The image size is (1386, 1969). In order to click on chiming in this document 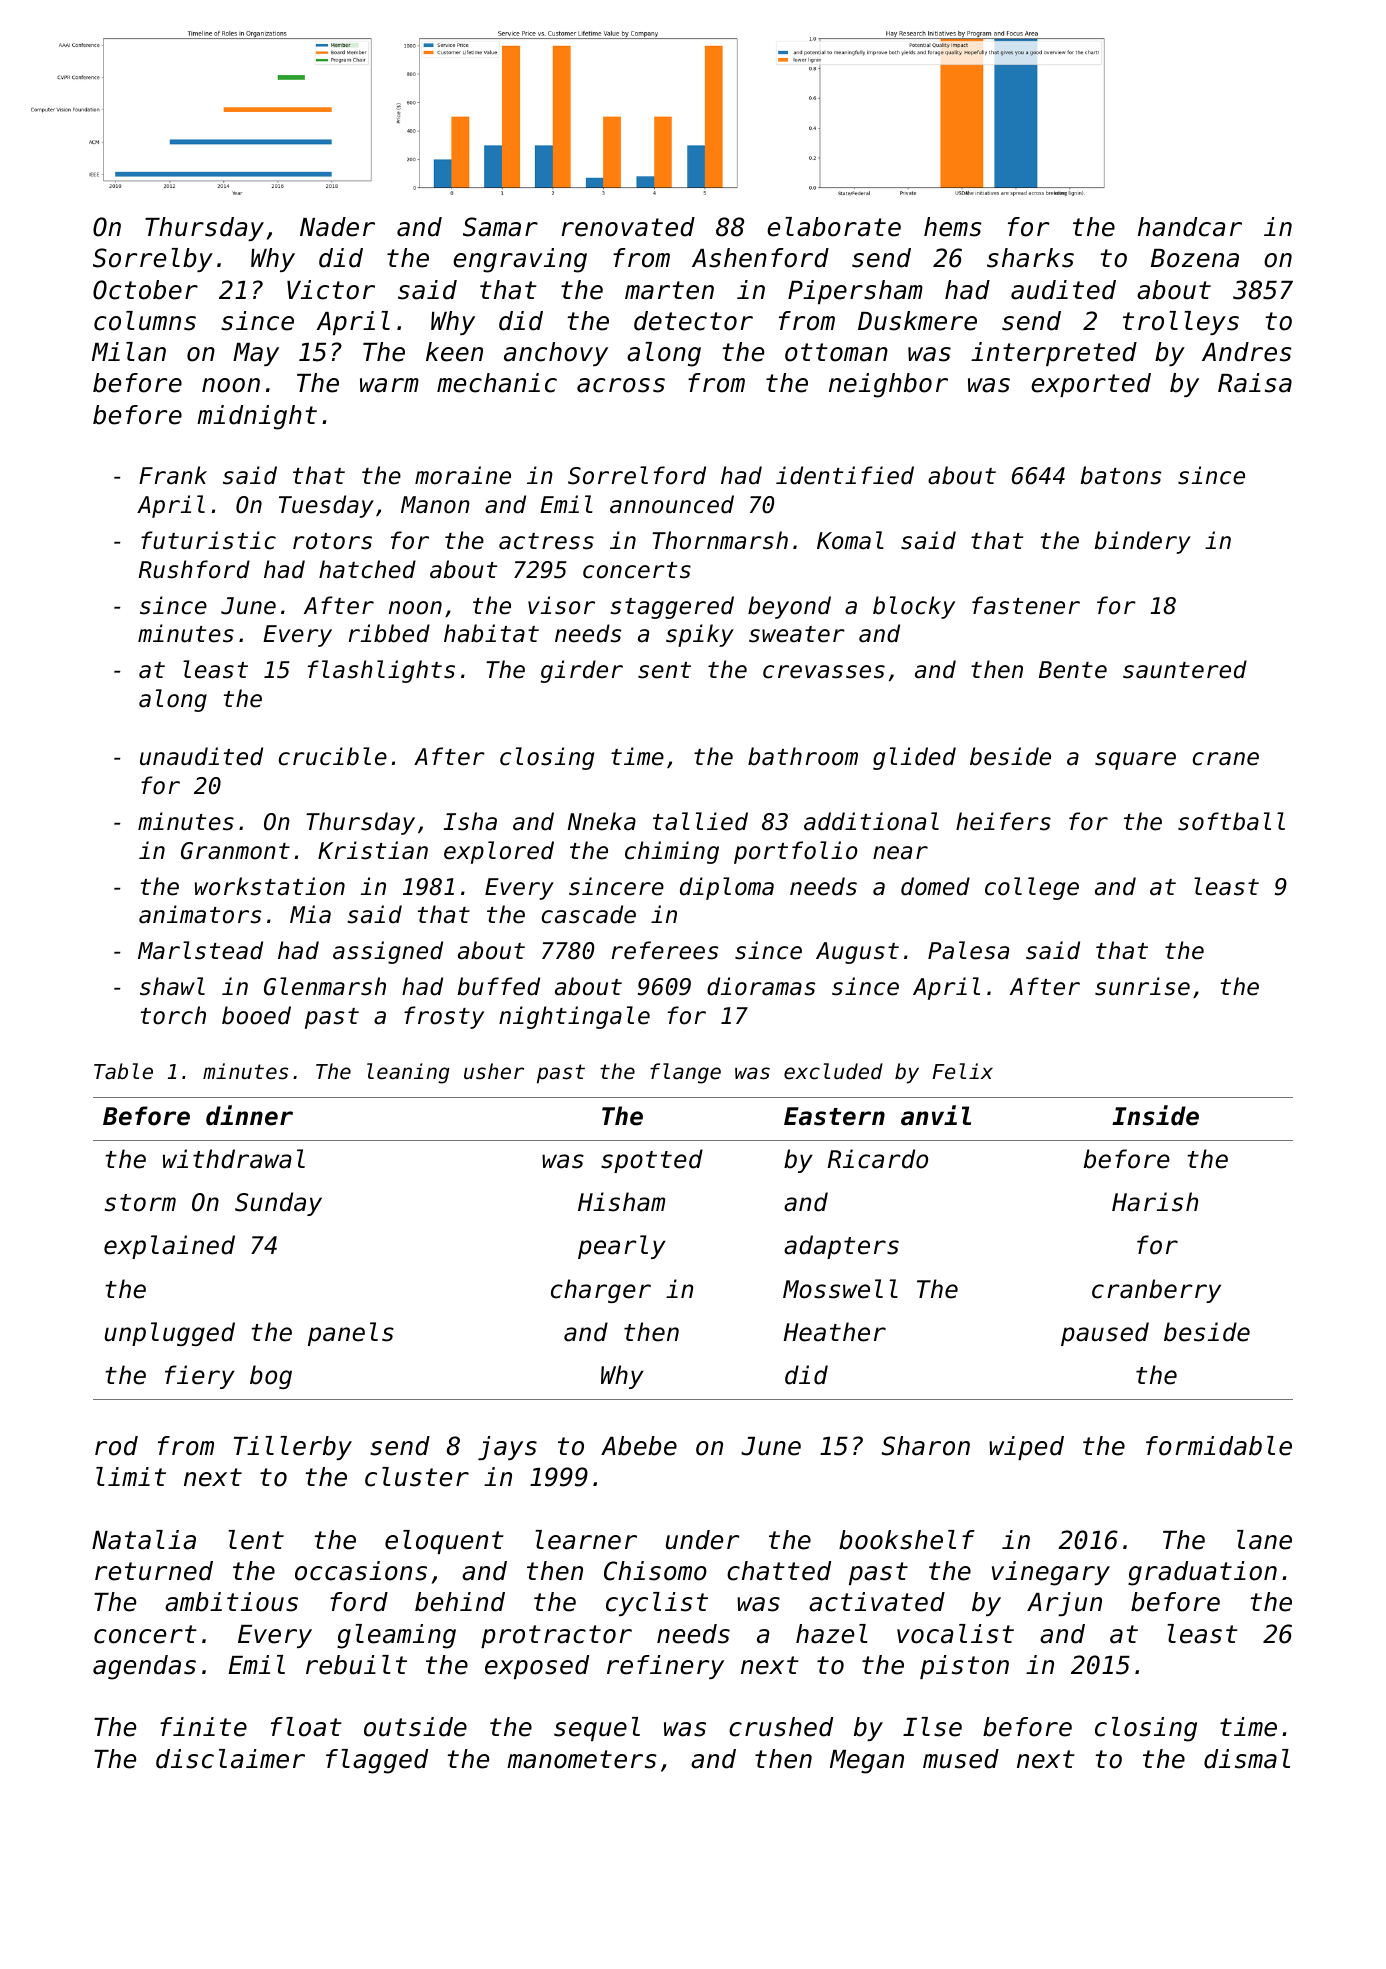, I will do `click(672, 852)`.
